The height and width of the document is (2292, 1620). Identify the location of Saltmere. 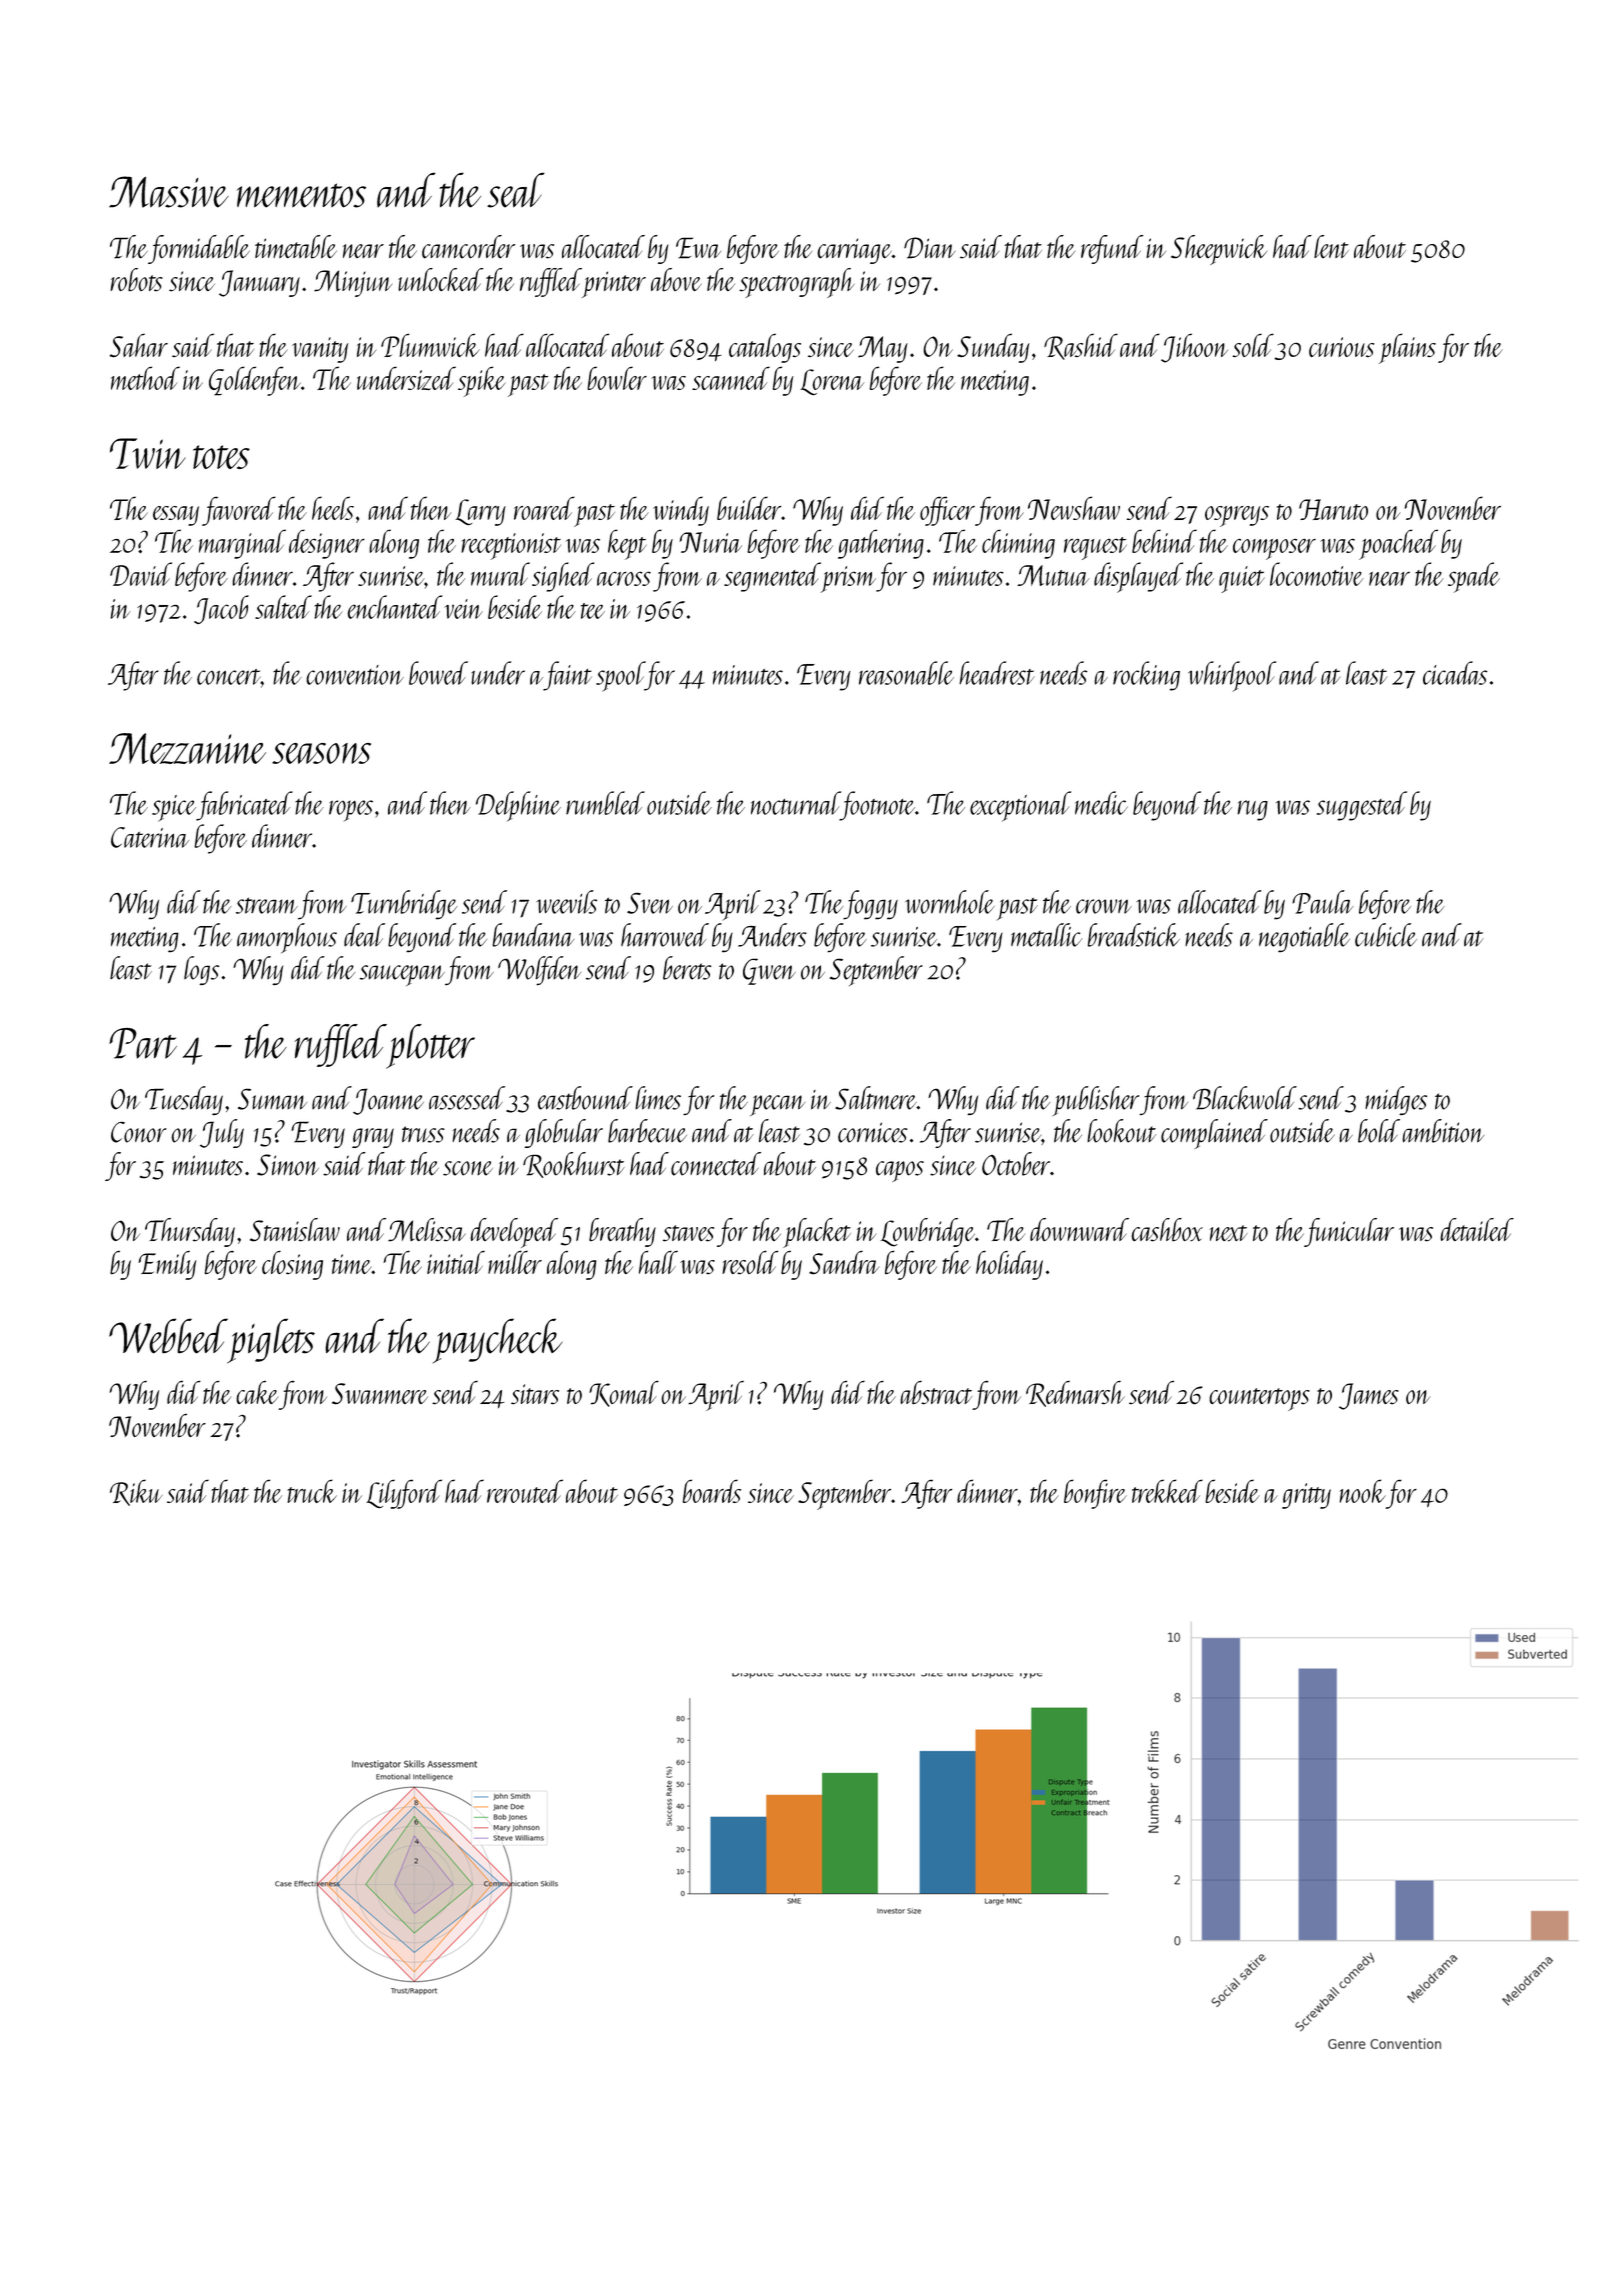
(876, 1098).
